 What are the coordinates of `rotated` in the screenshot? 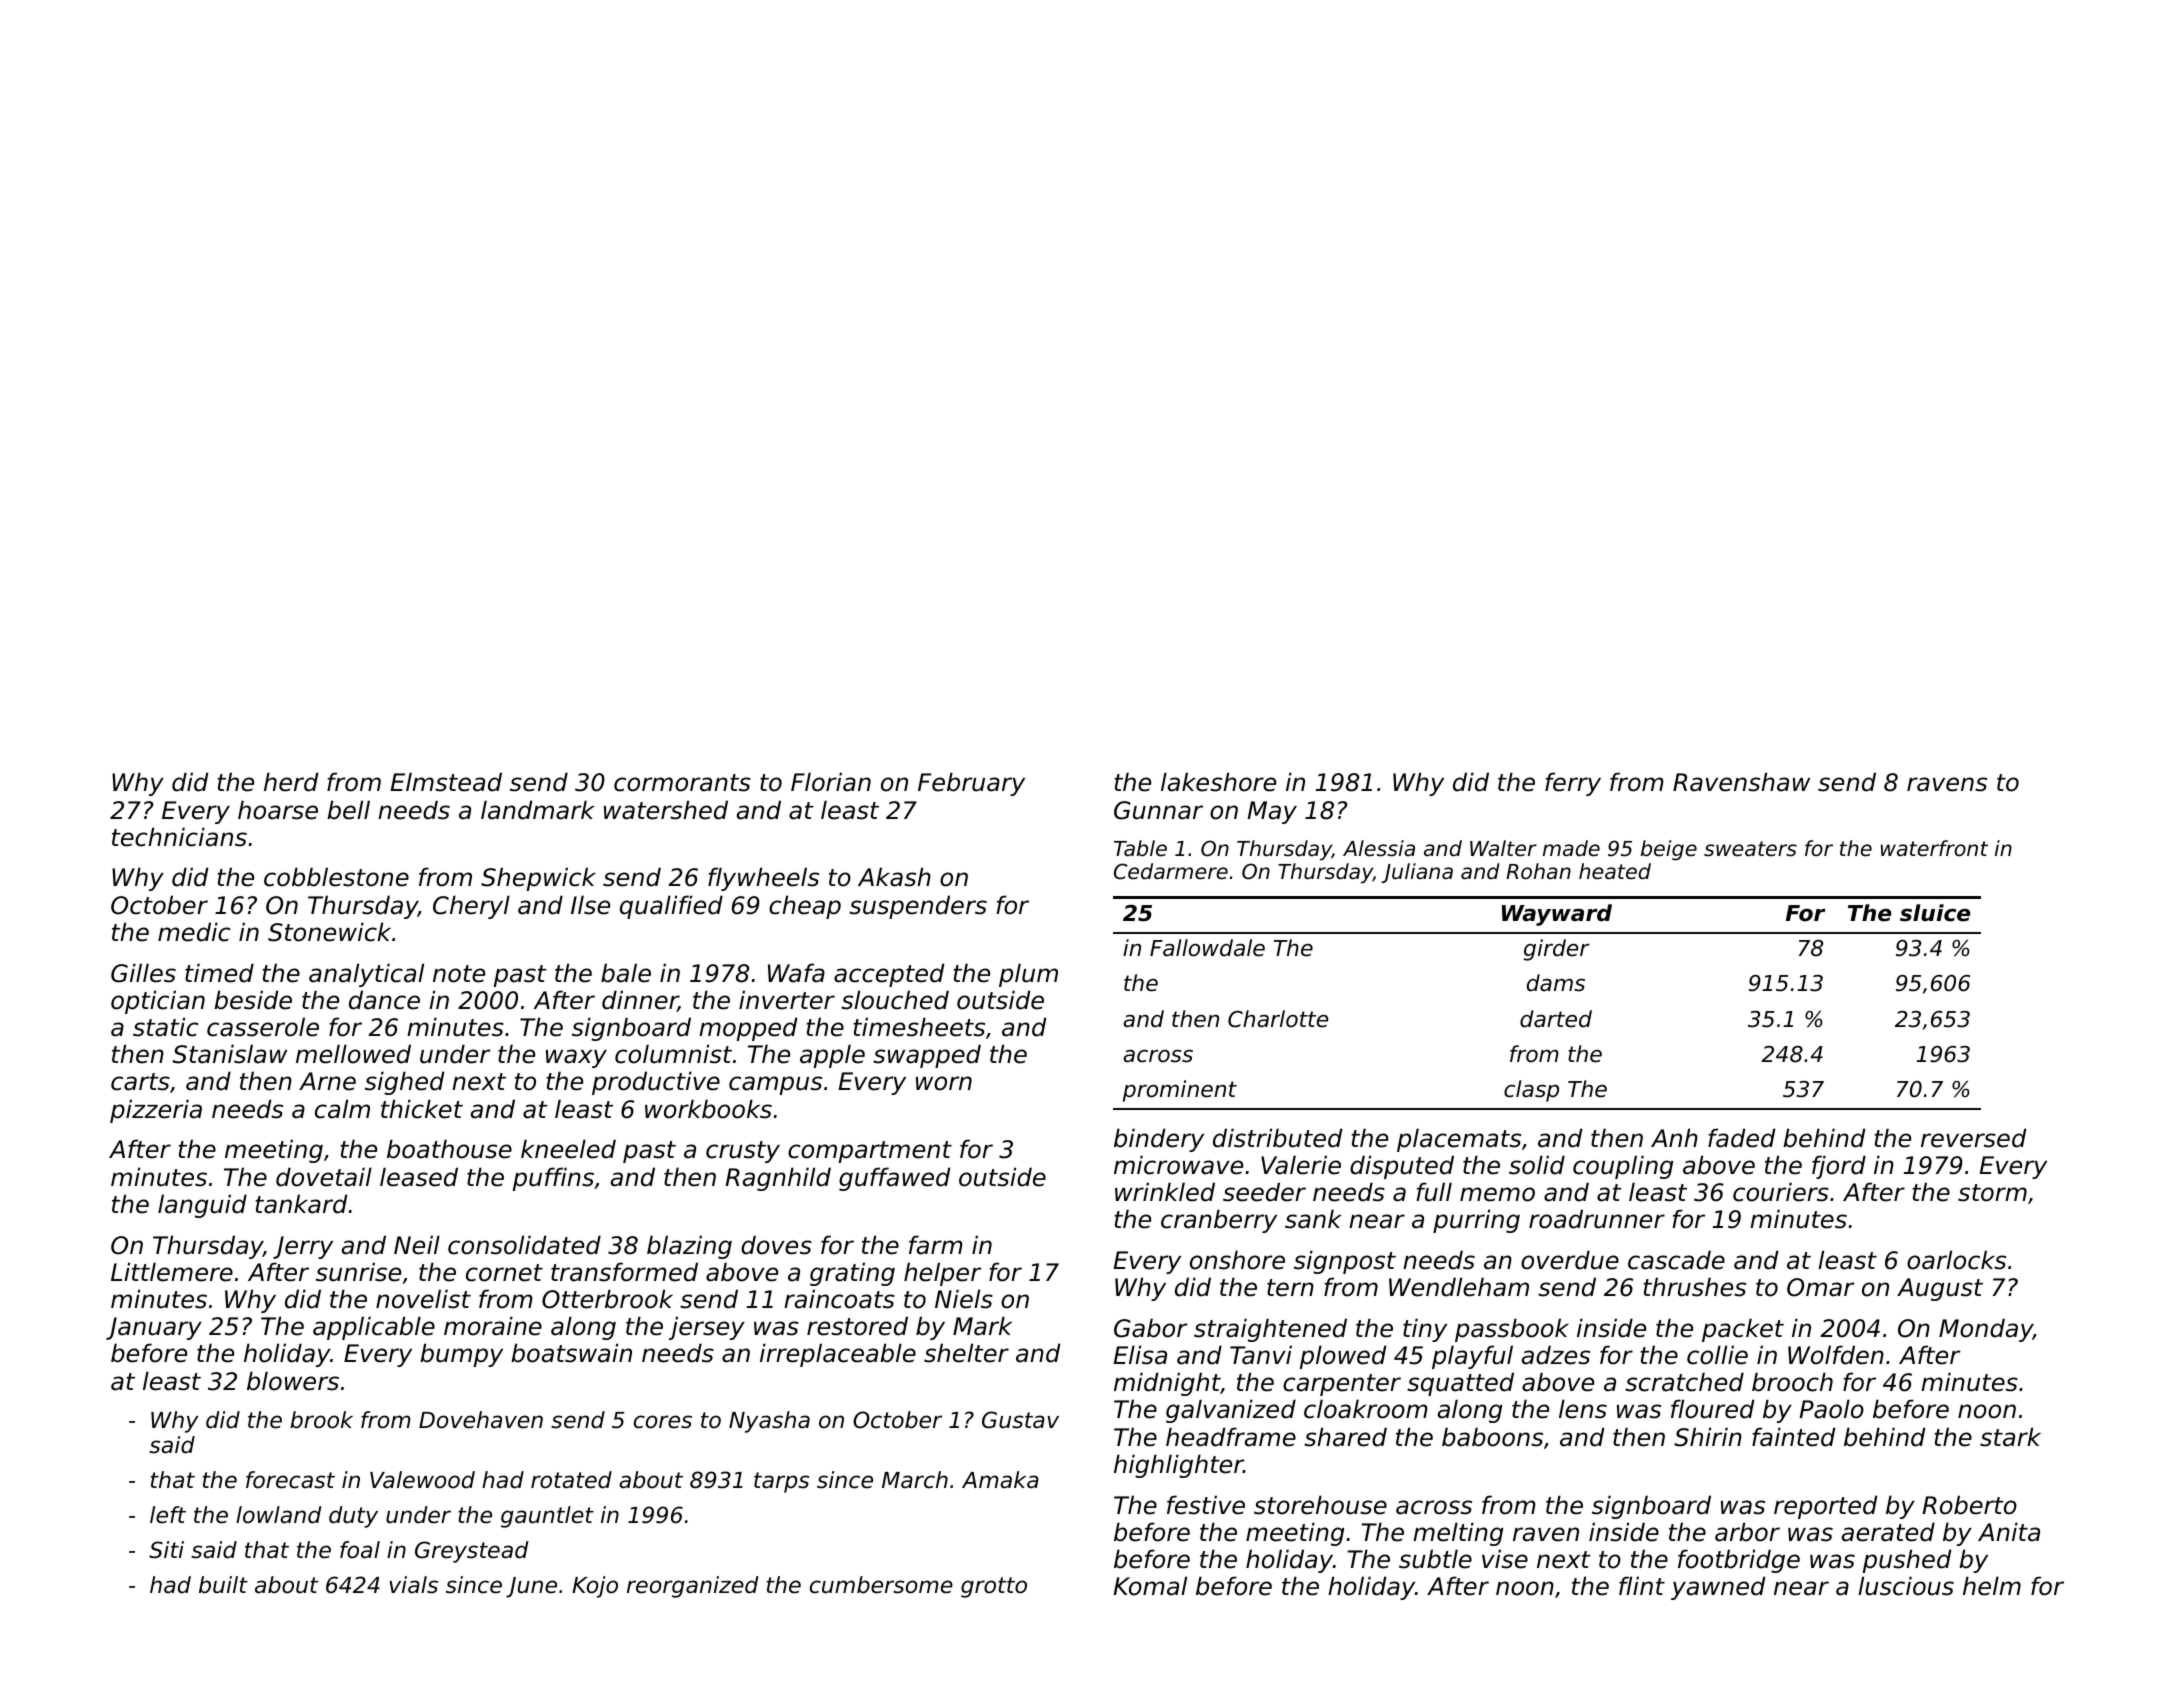 It's located at (571, 1480).
